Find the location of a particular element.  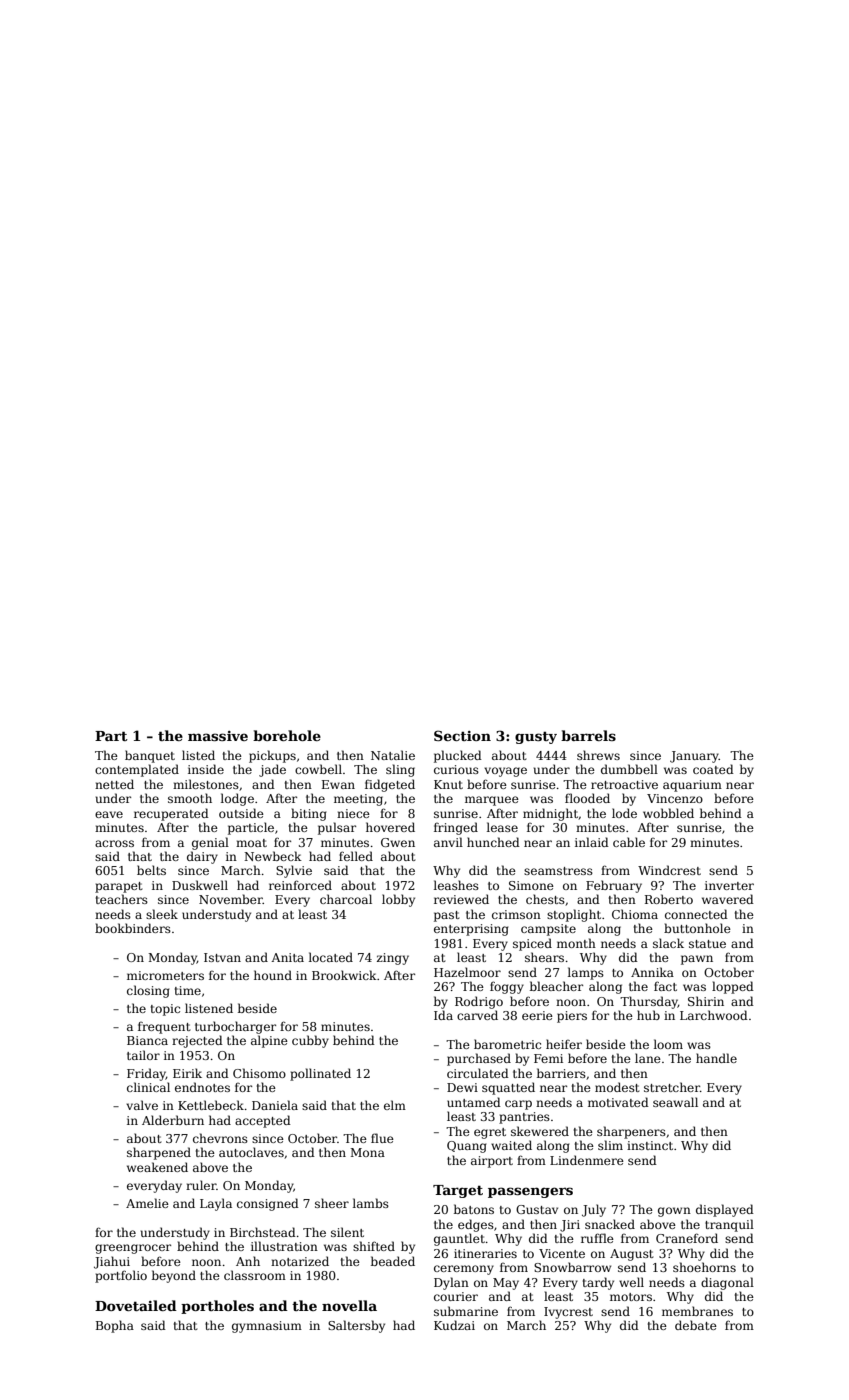

cowbell is located at coordinates (318, 769).
